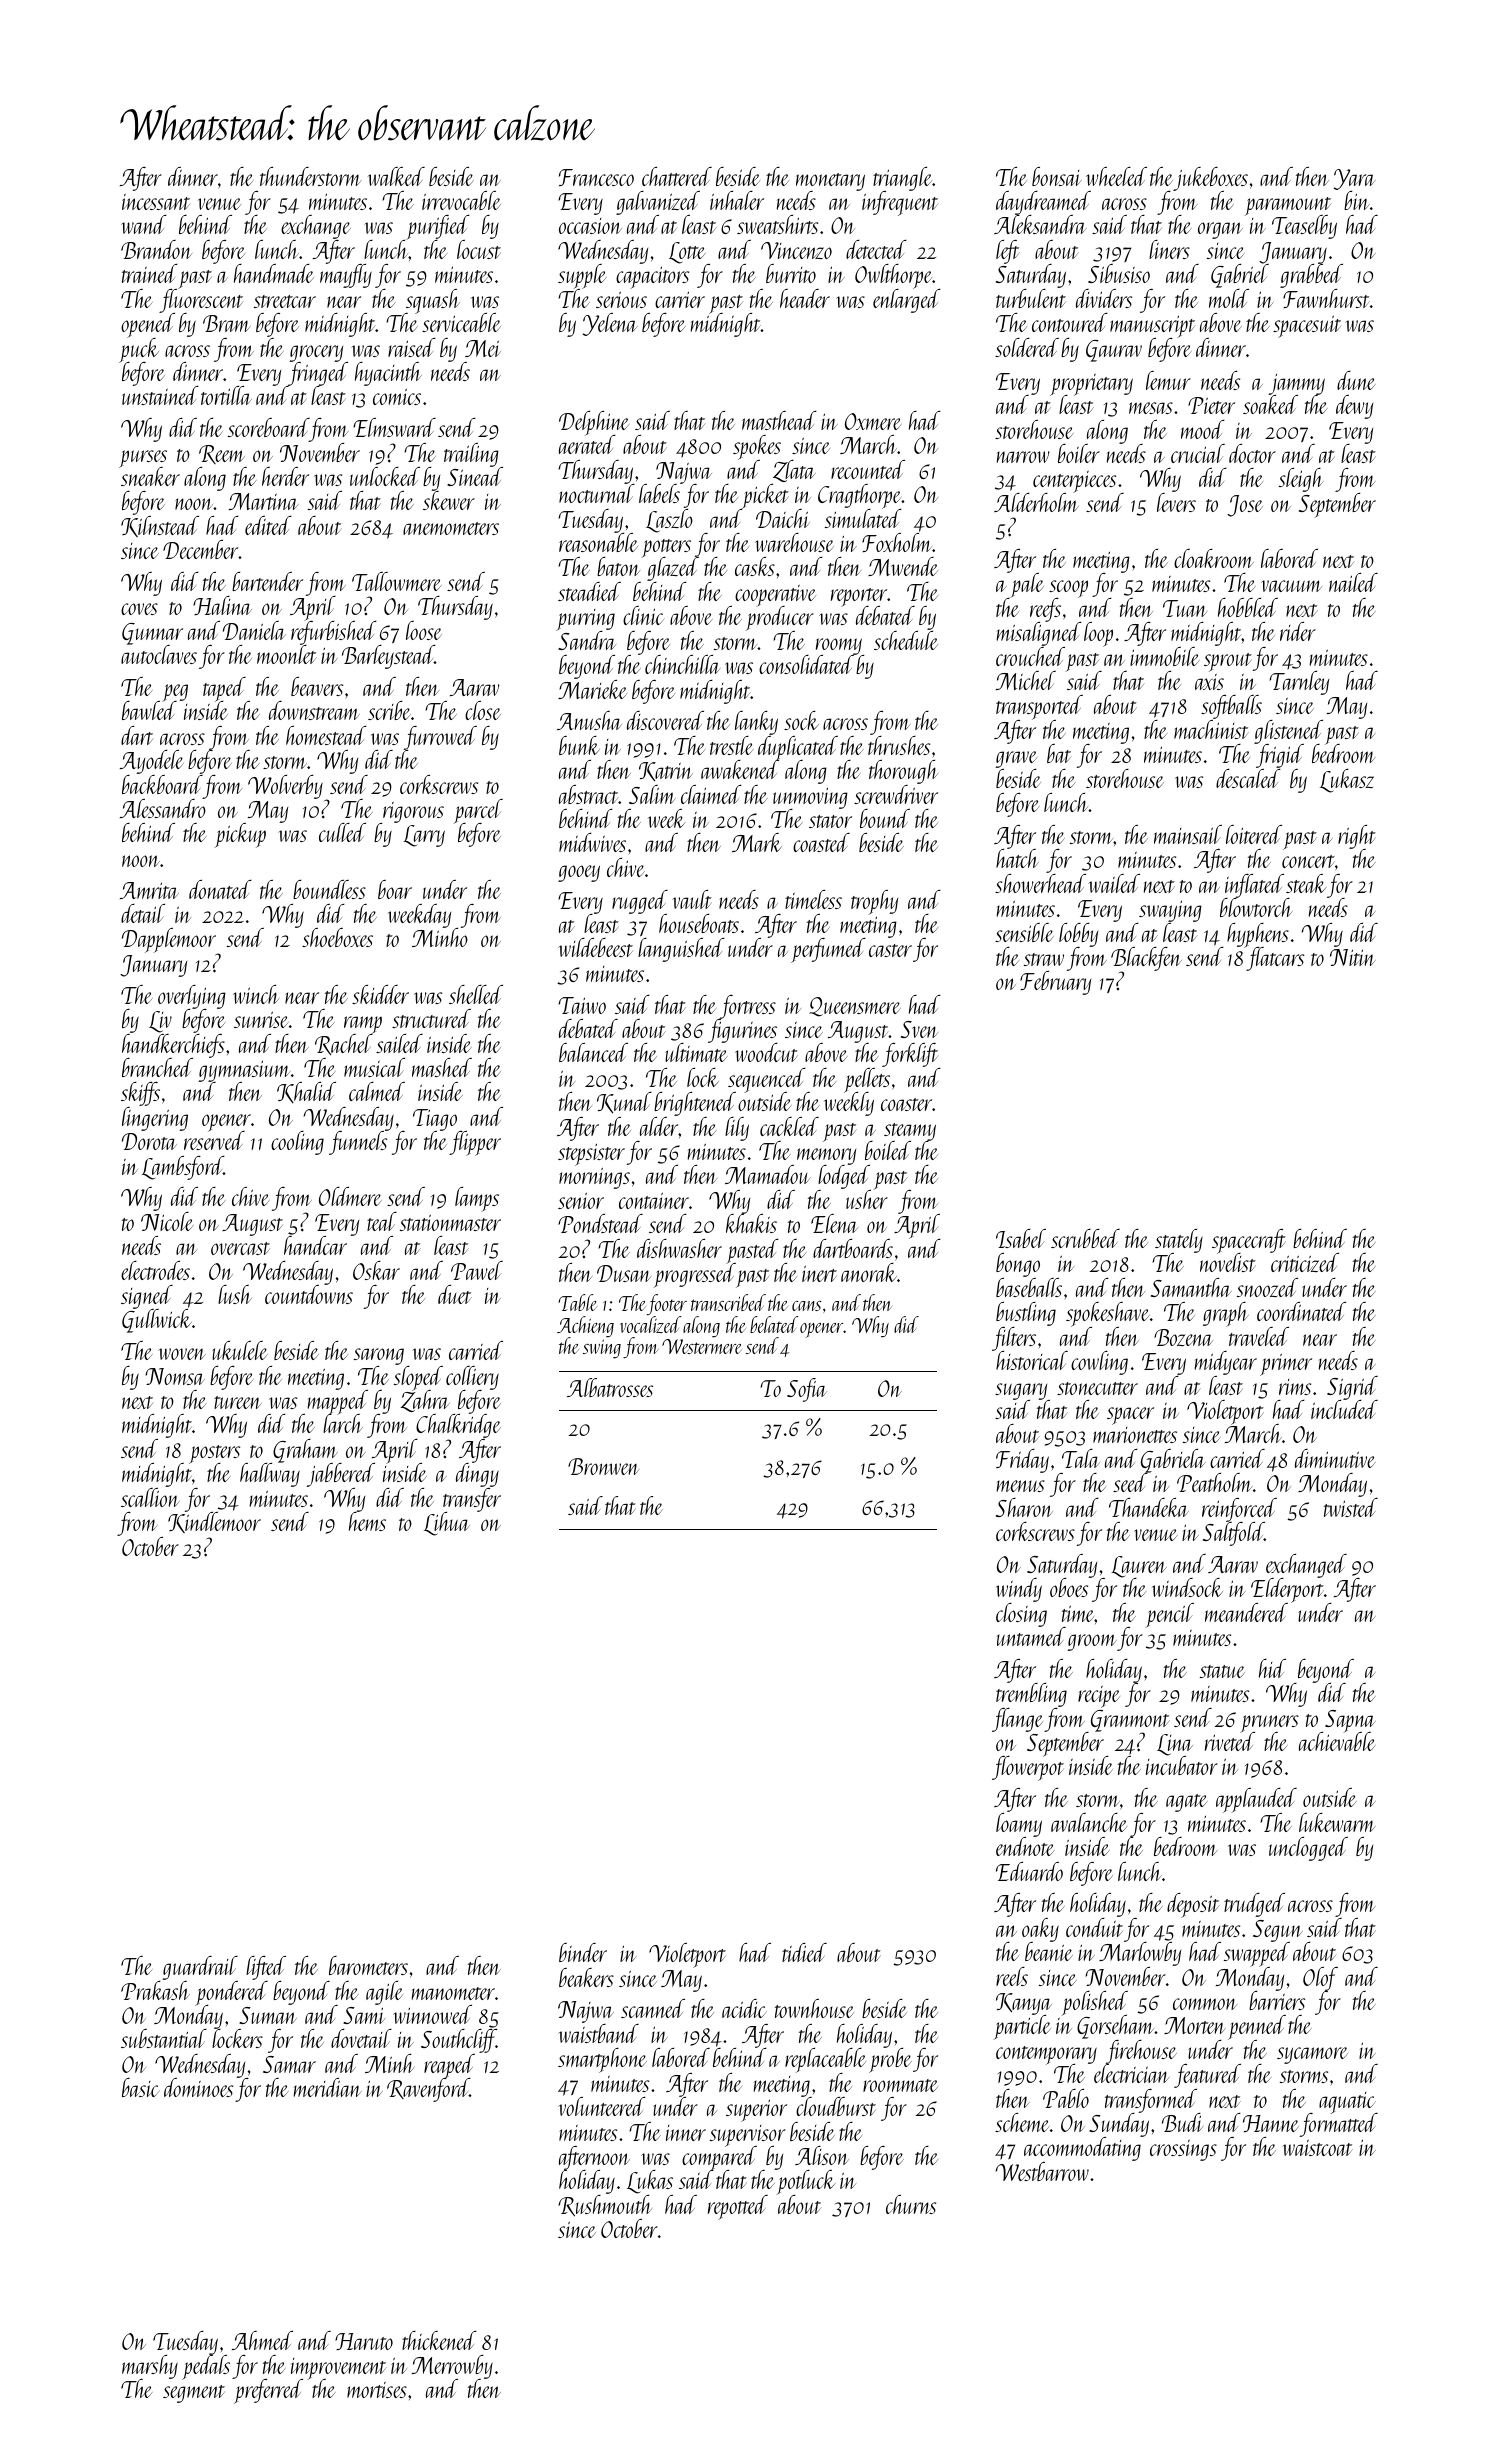  I want to click on Westbarrow, so click(1042, 2171).
